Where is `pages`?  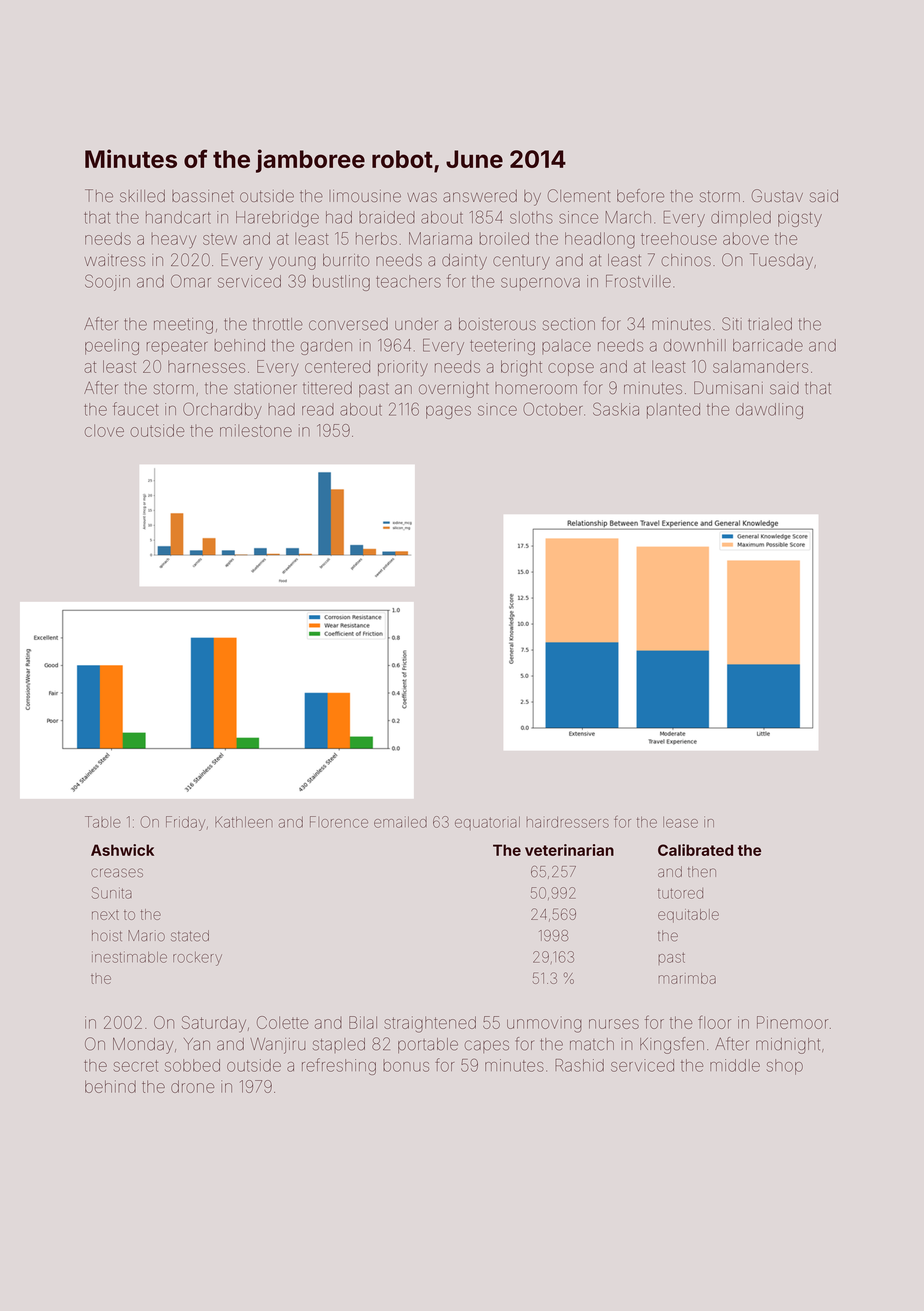
pages is located at coordinates (448, 412).
